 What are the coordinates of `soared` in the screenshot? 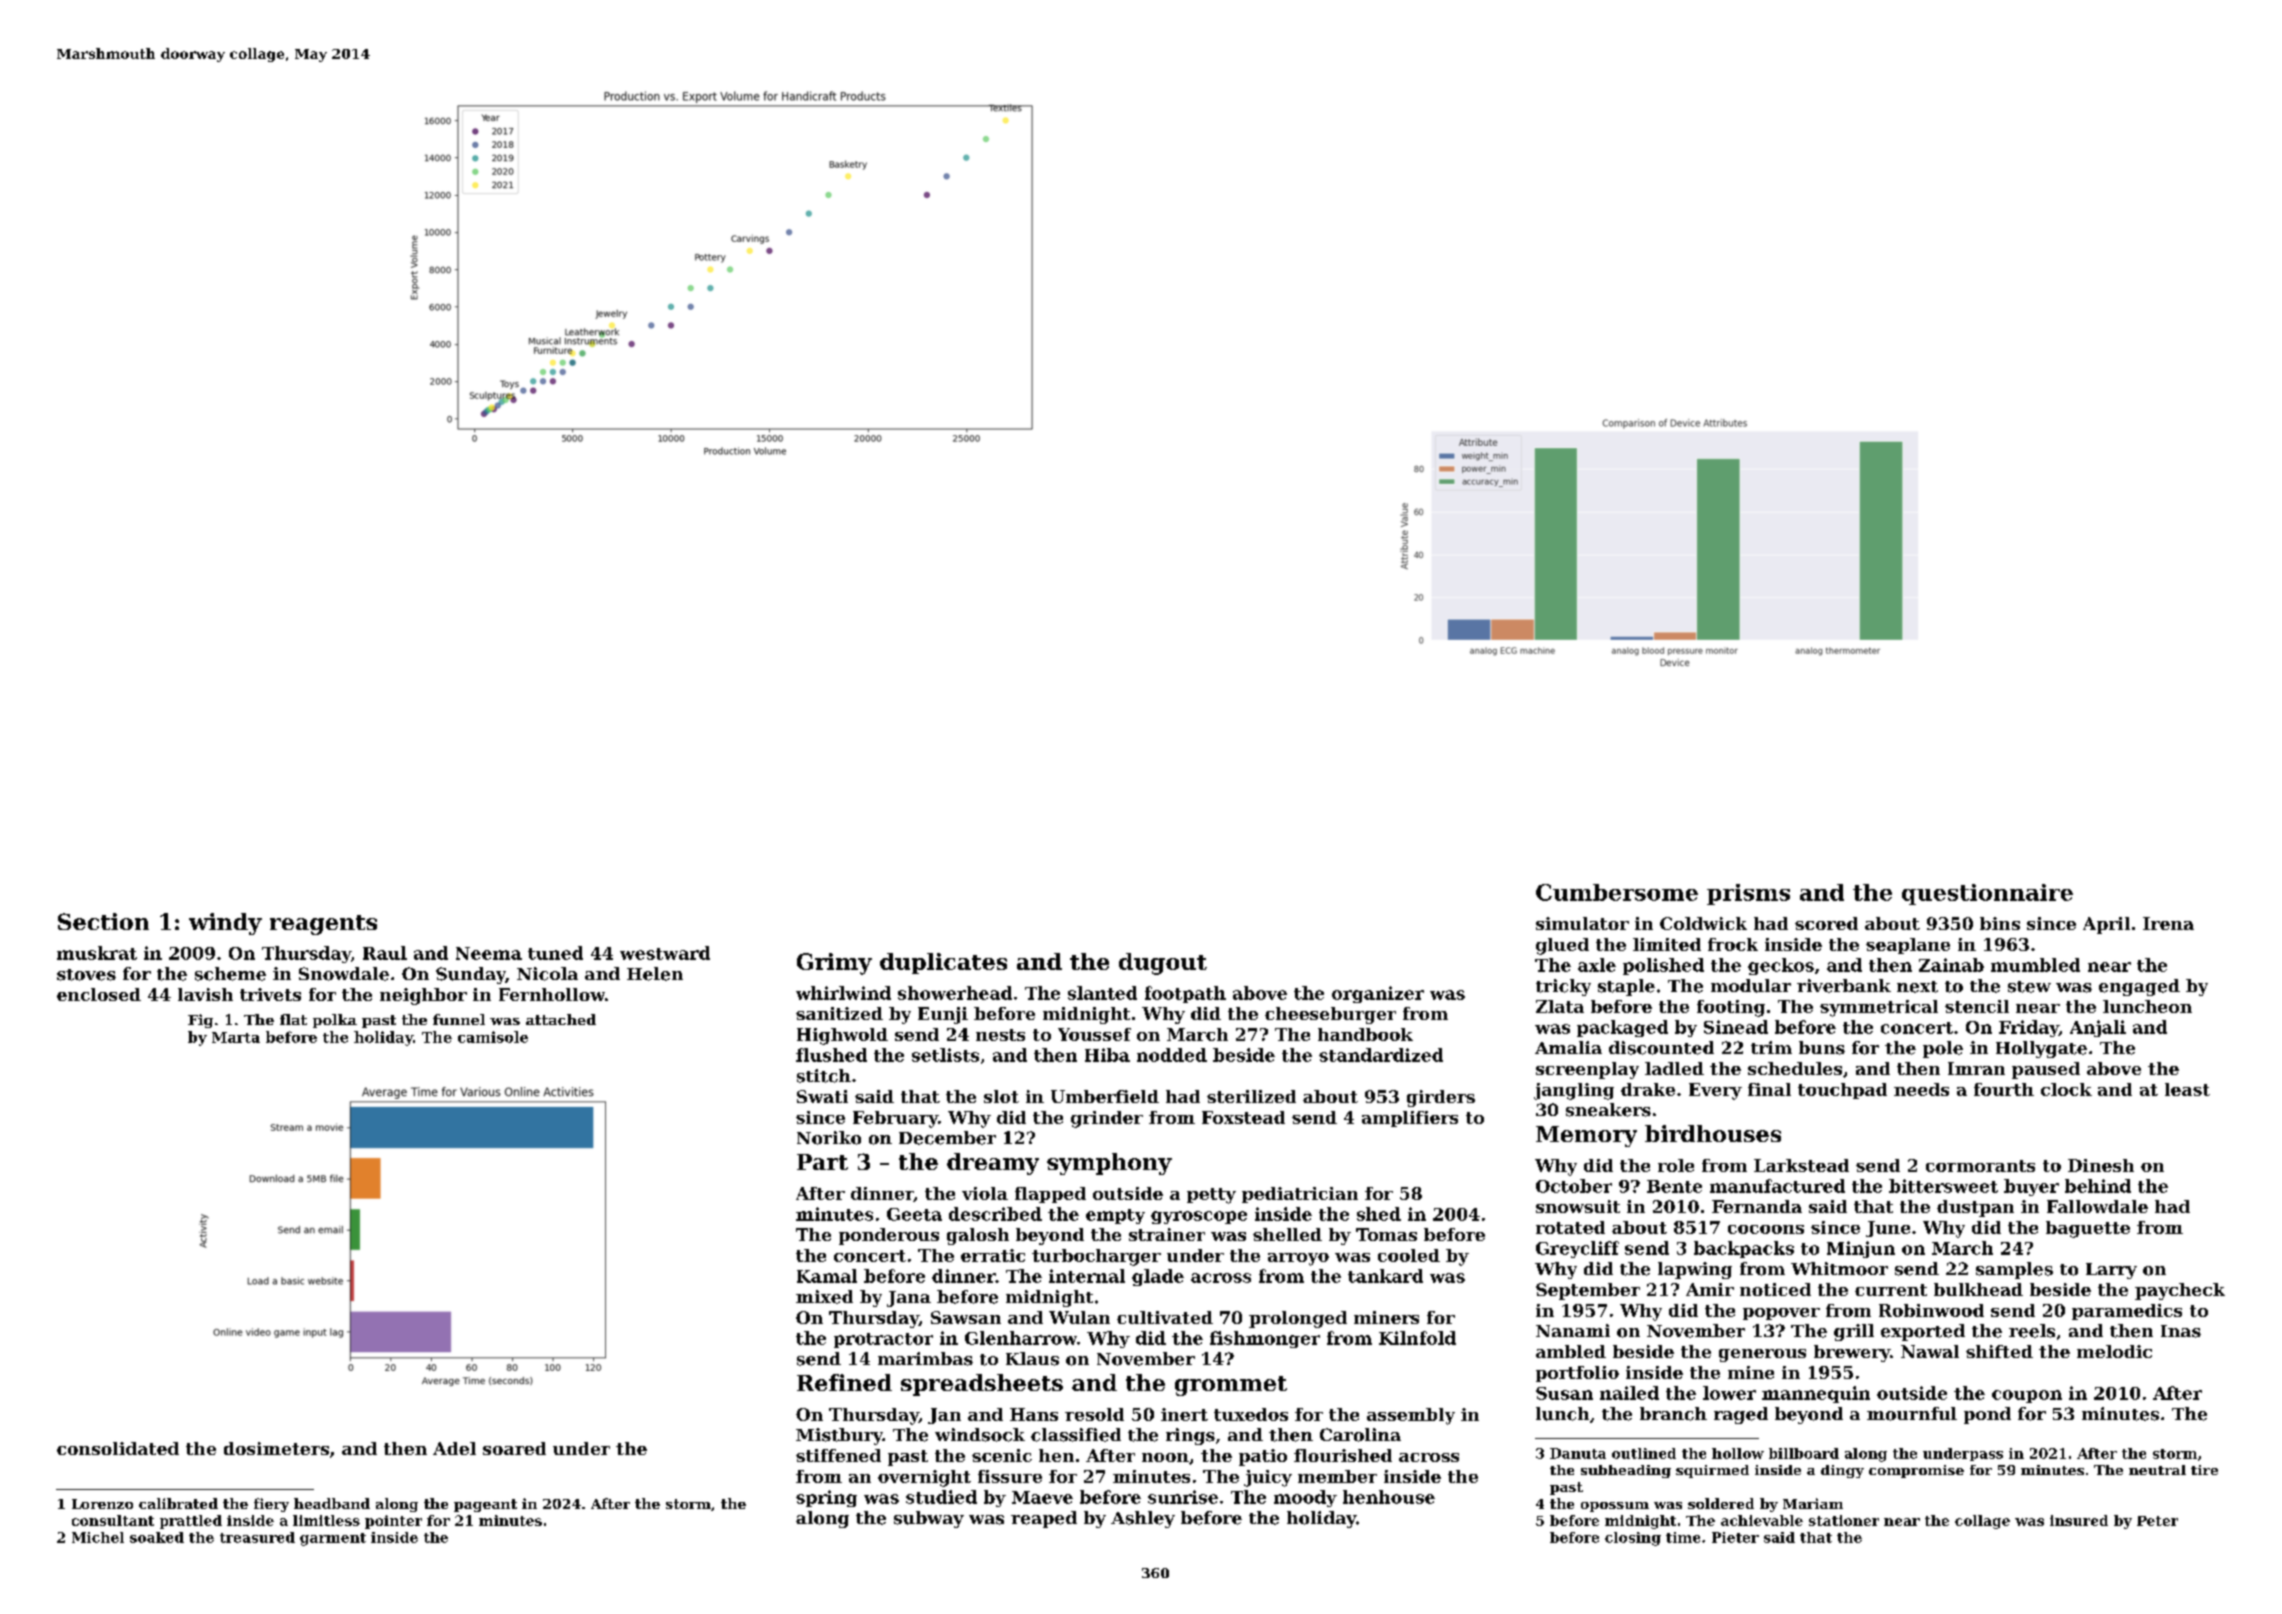 It's located at (514, 1448).
